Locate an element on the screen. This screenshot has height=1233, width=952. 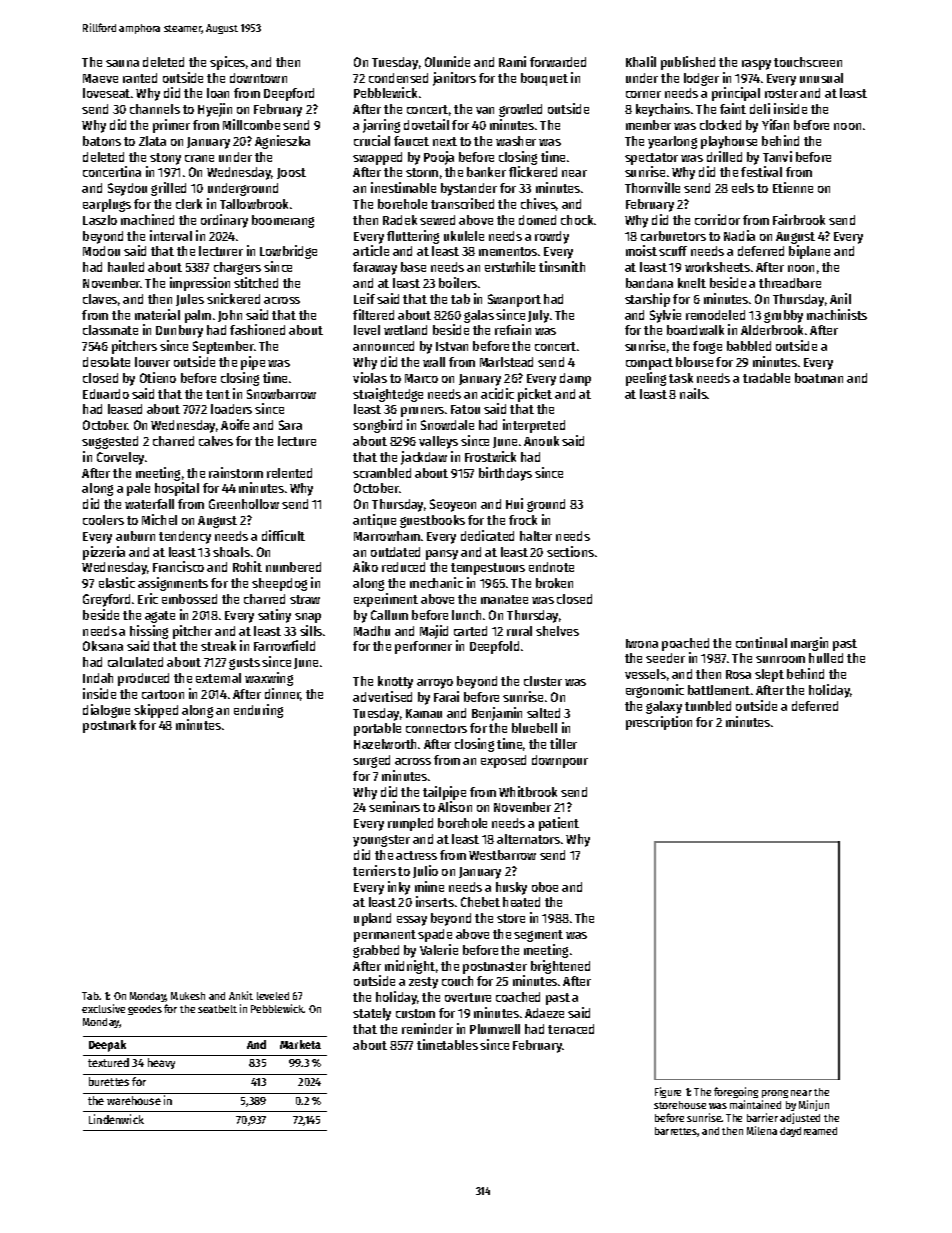
Rami is located at coordinates (512, 61).
